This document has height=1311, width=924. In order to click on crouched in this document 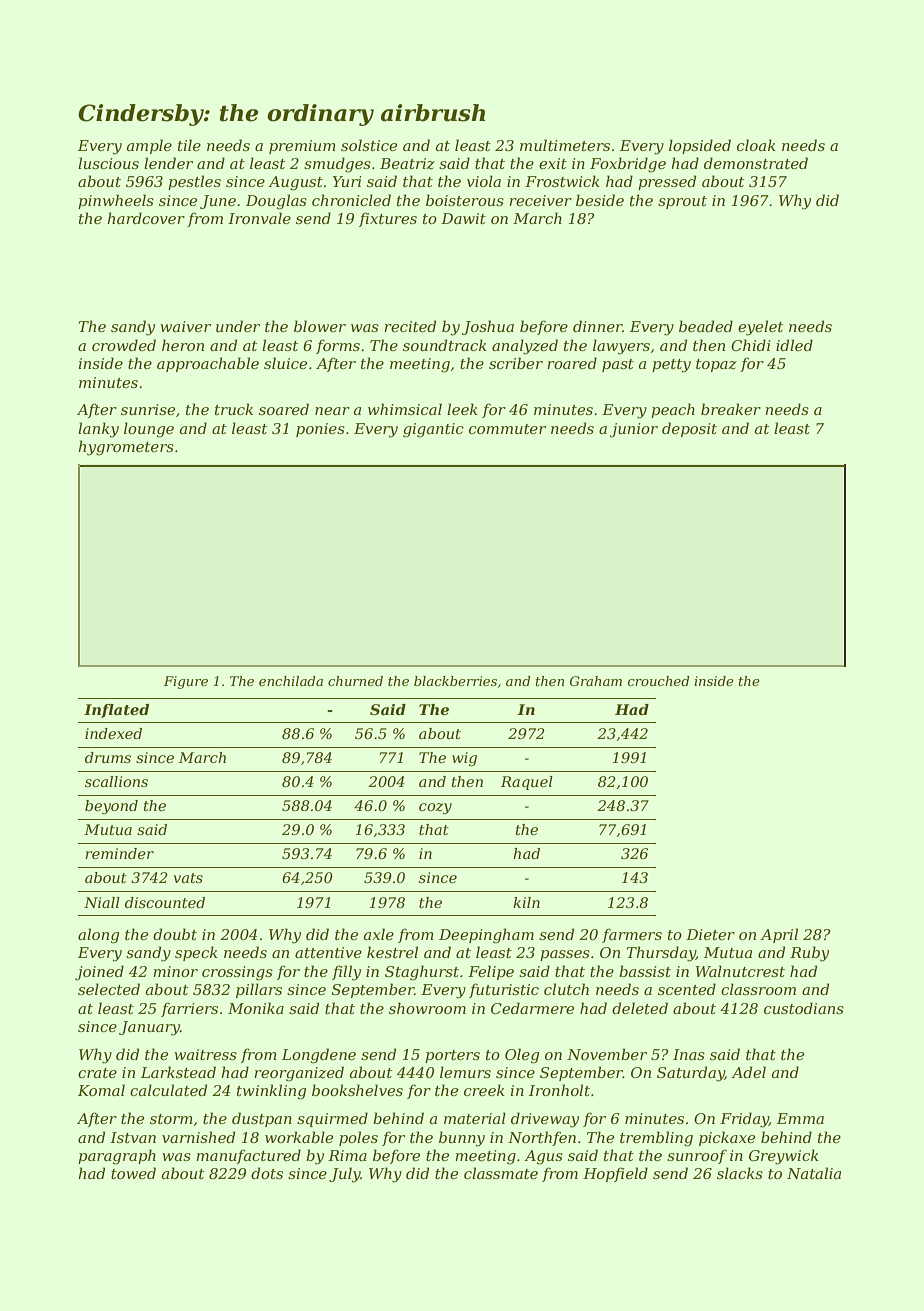, I will do `click(659, 681)`.
